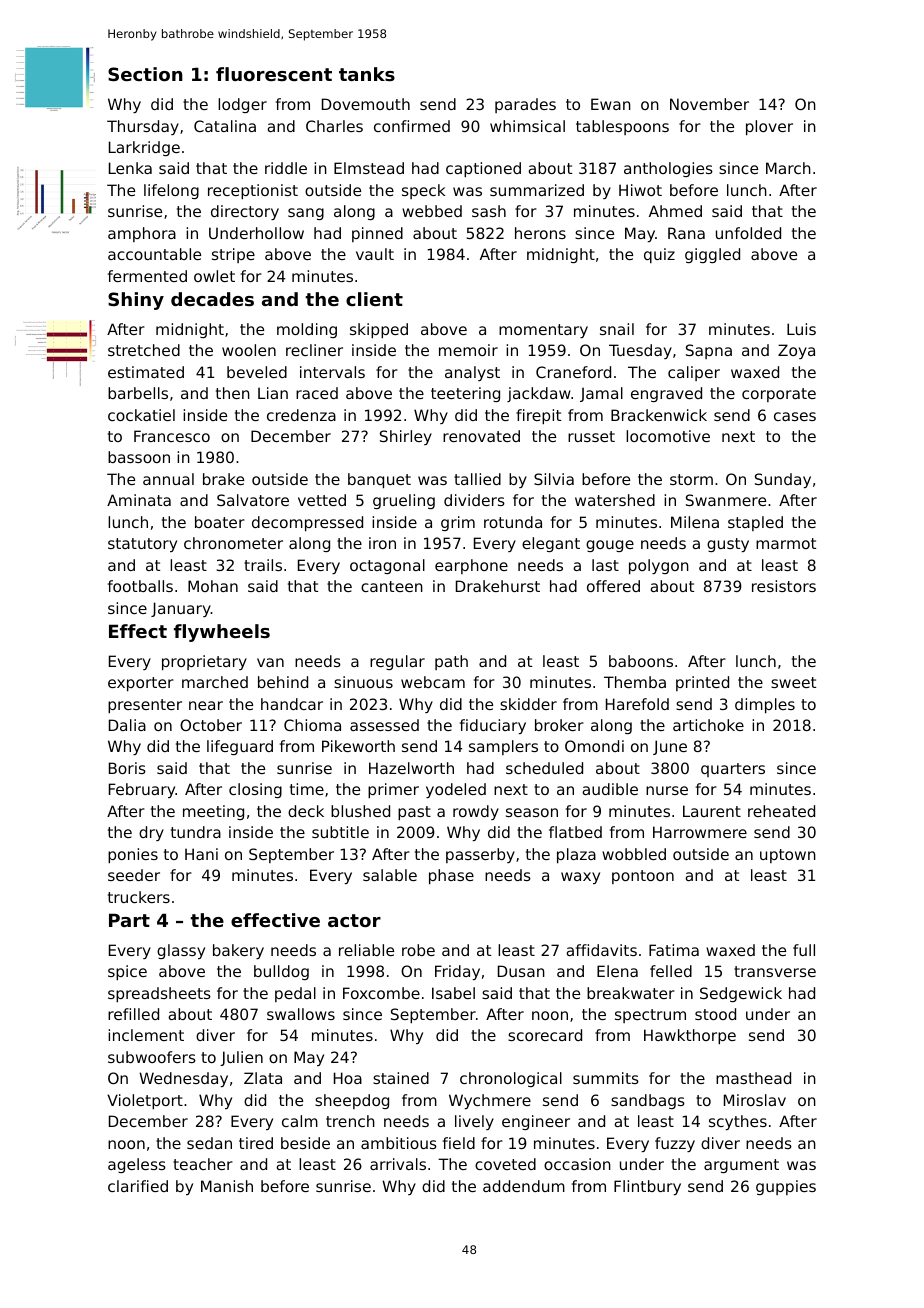  I want to click on Dusan, so click(521, 971).
